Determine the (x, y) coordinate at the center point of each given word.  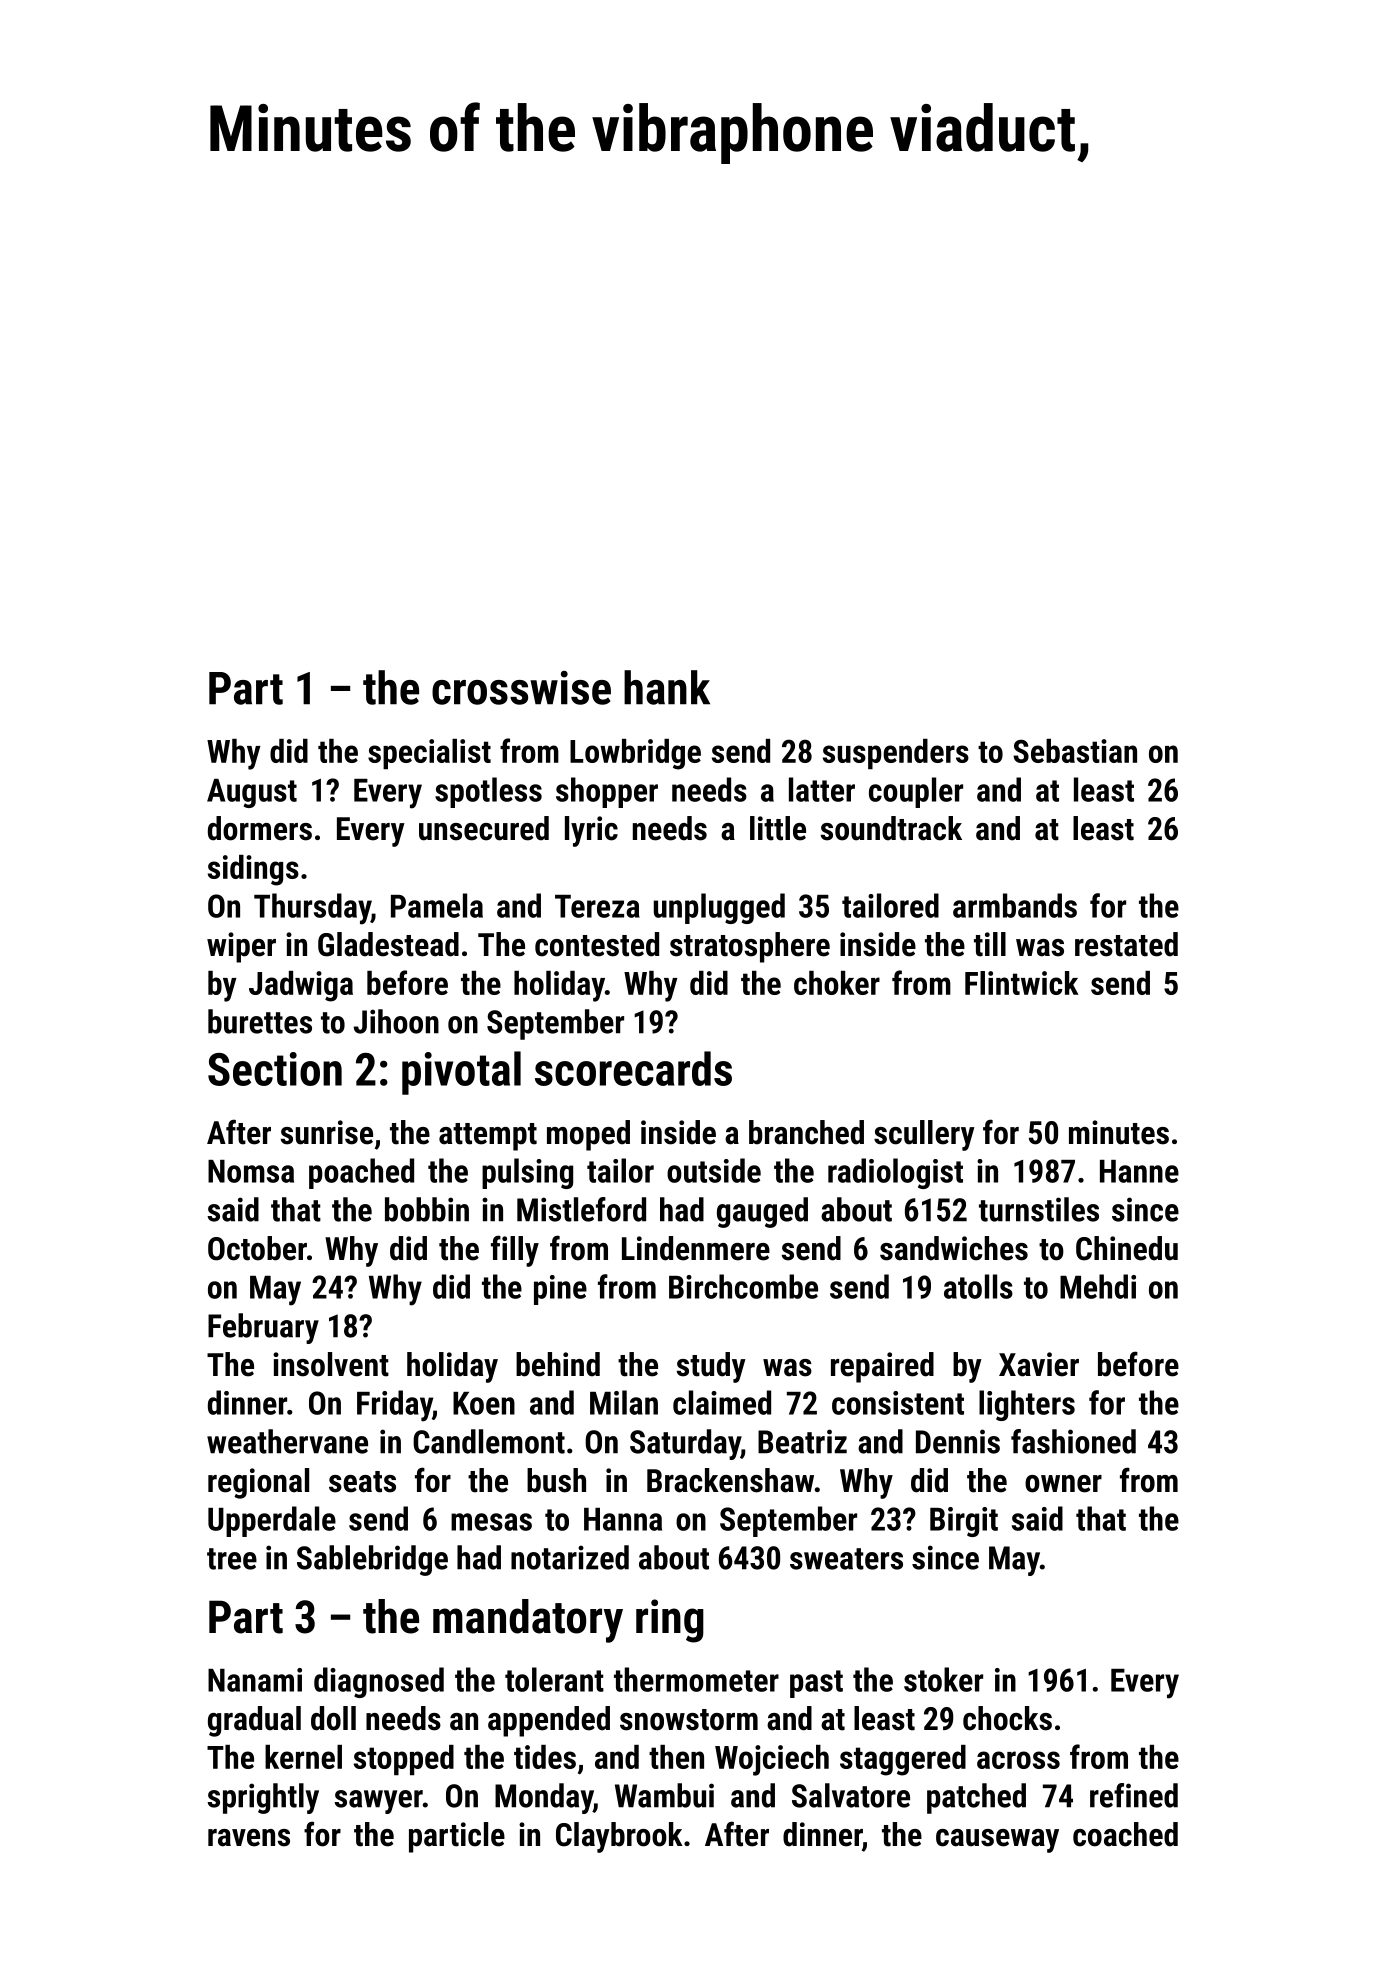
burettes (260, 1021)
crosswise (521, 688)
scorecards (633, 1068)
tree (232, 1559)
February (263, 1328)
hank (667, 687)
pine (560, 1290)
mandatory (528, 1621)
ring (670, 1621)
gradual (254, 1721)
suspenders (896, 754)
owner (1063, 1484)
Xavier (1039, 1364)
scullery (924, 1135)
